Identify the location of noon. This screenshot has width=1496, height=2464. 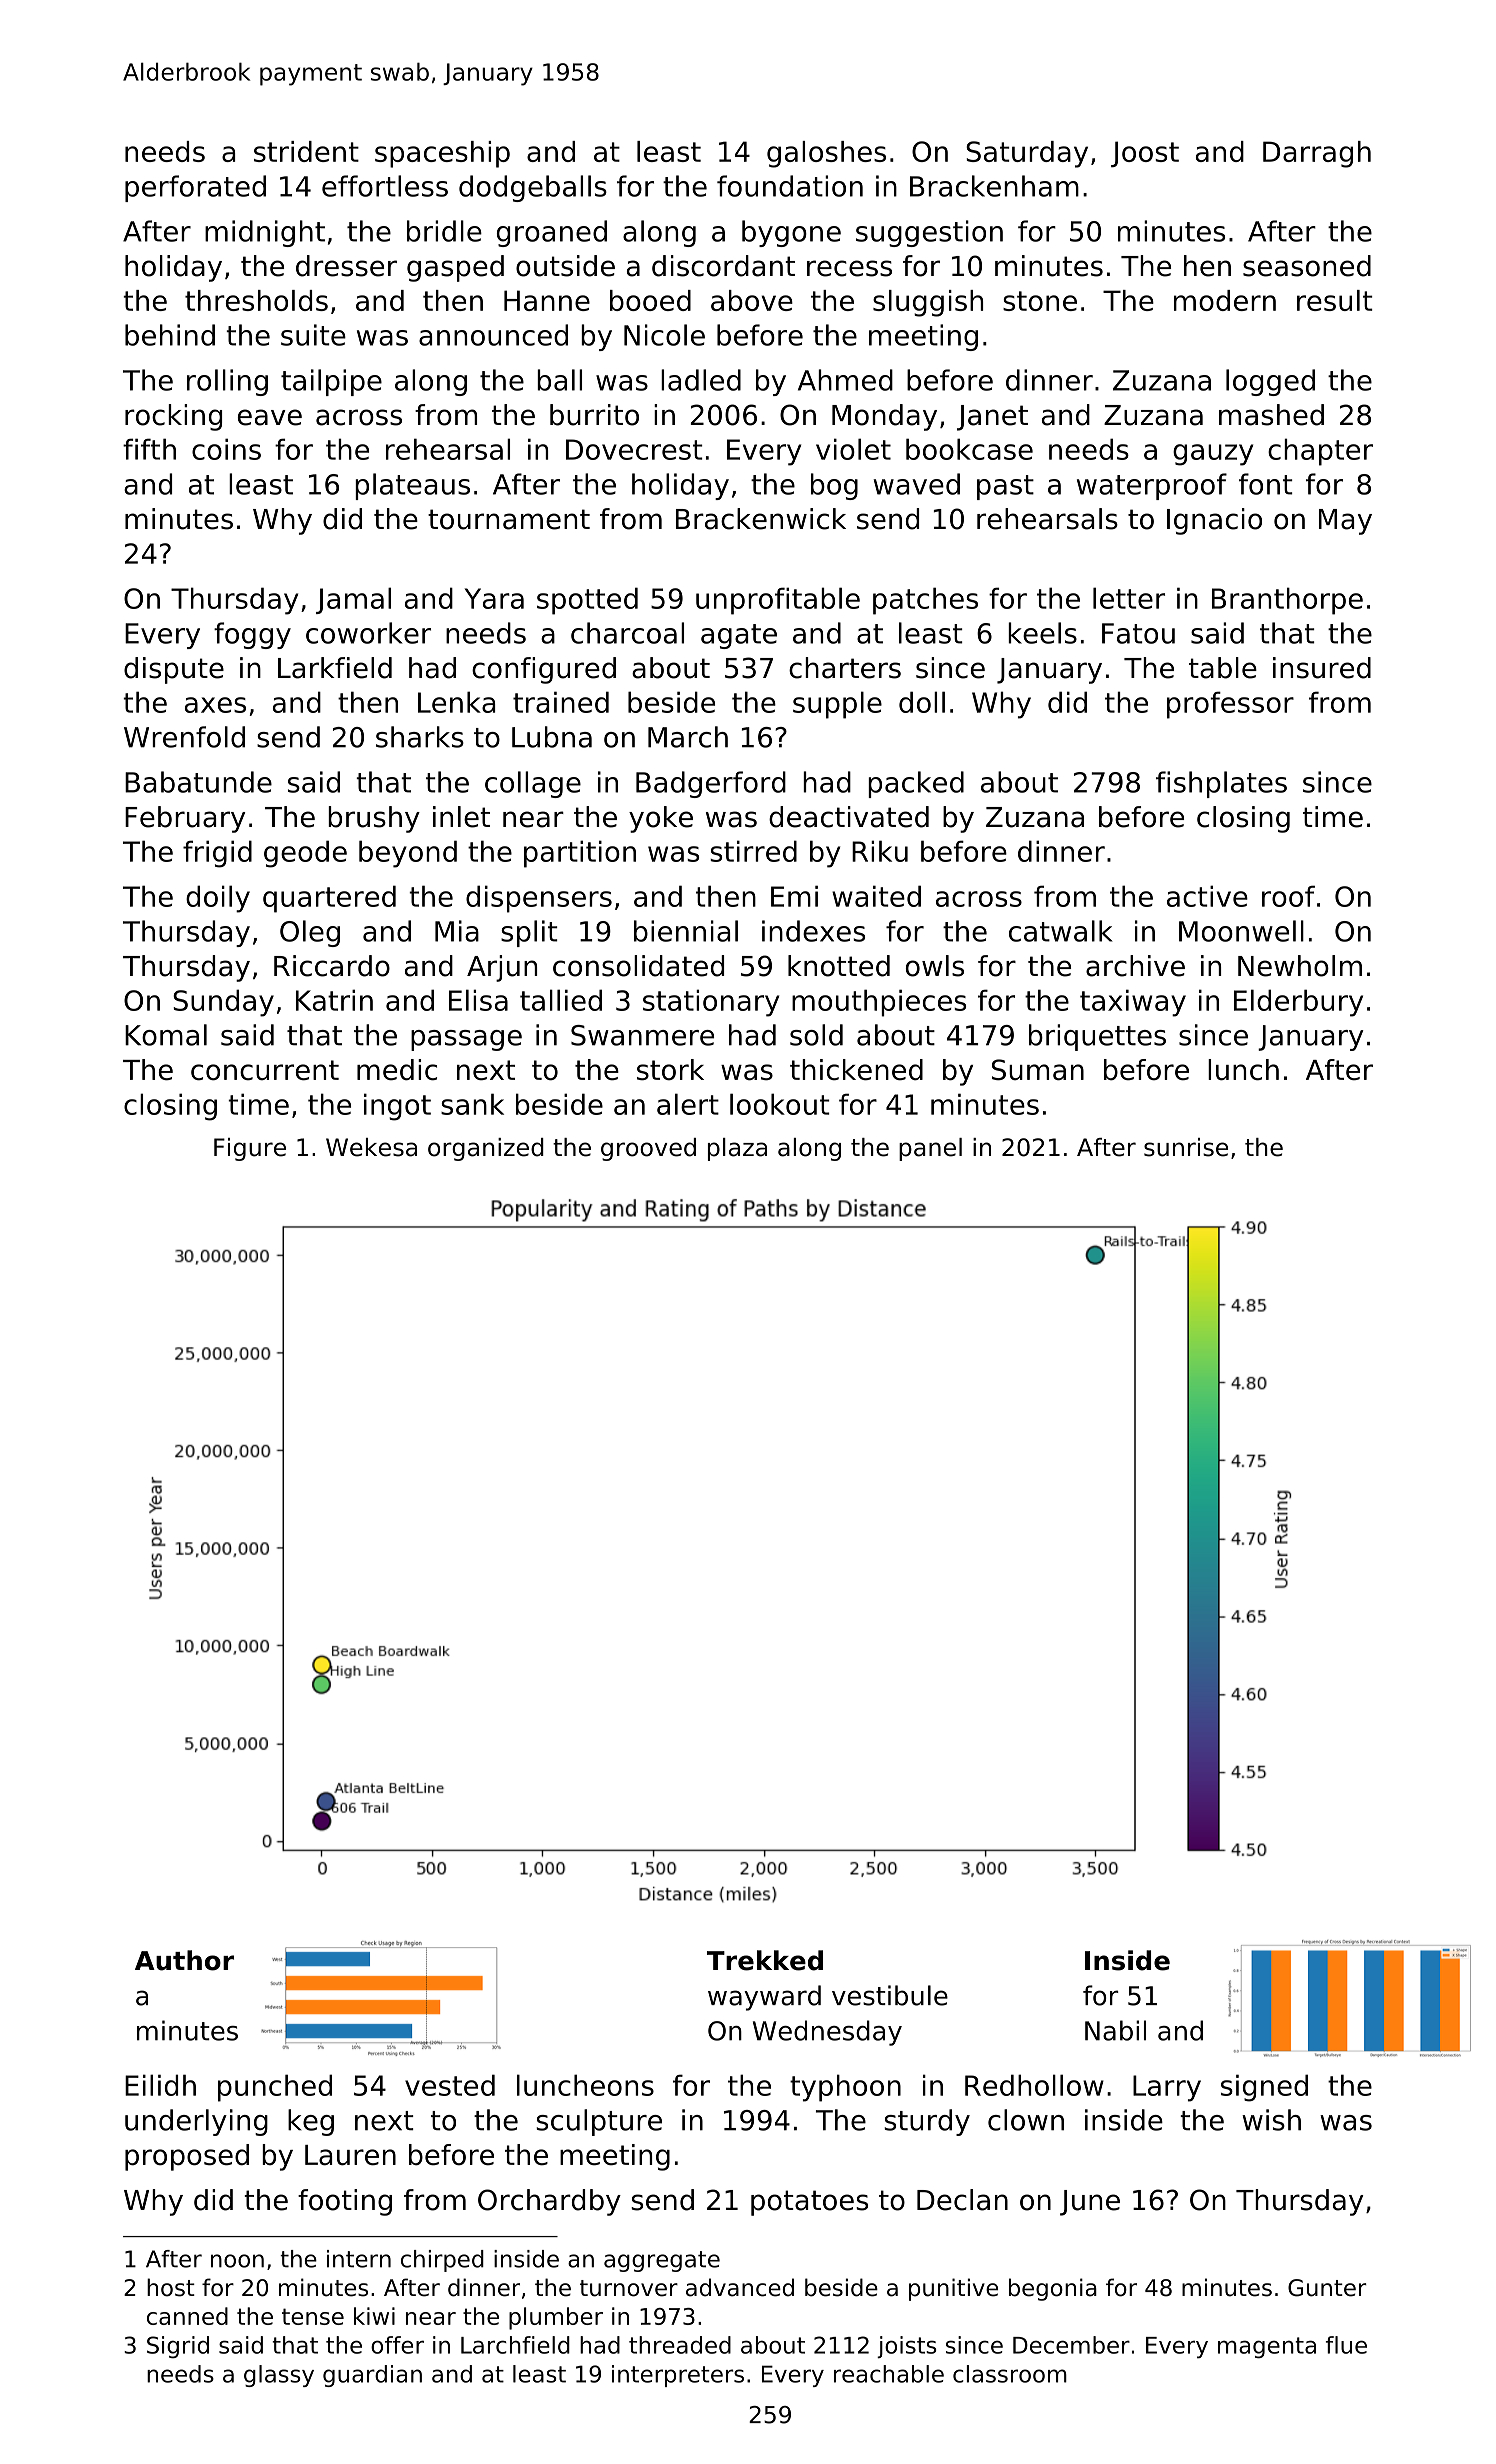
(237, 2261).
